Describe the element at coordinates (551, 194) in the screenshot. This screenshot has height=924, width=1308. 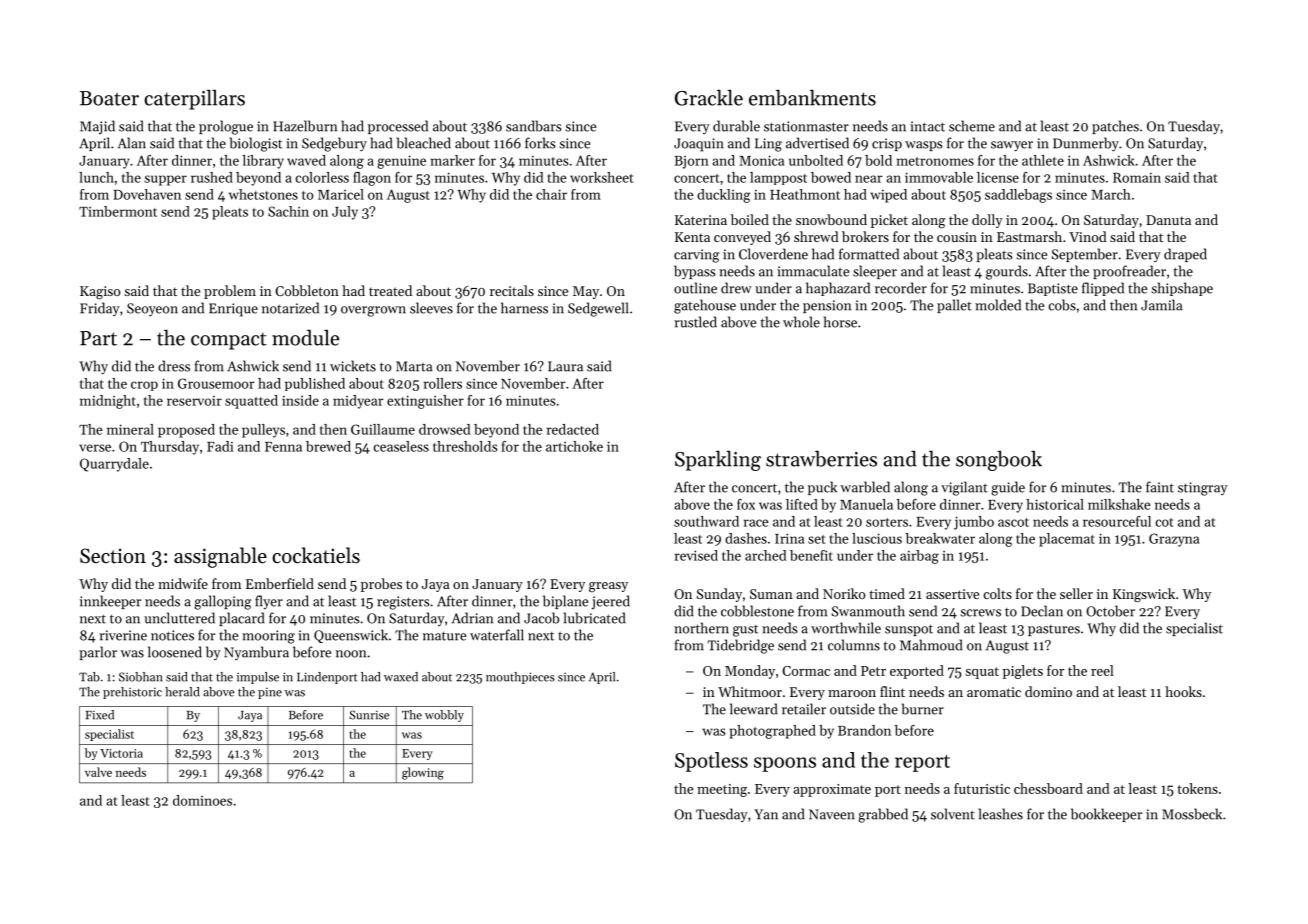
I see `chair` at that location.
